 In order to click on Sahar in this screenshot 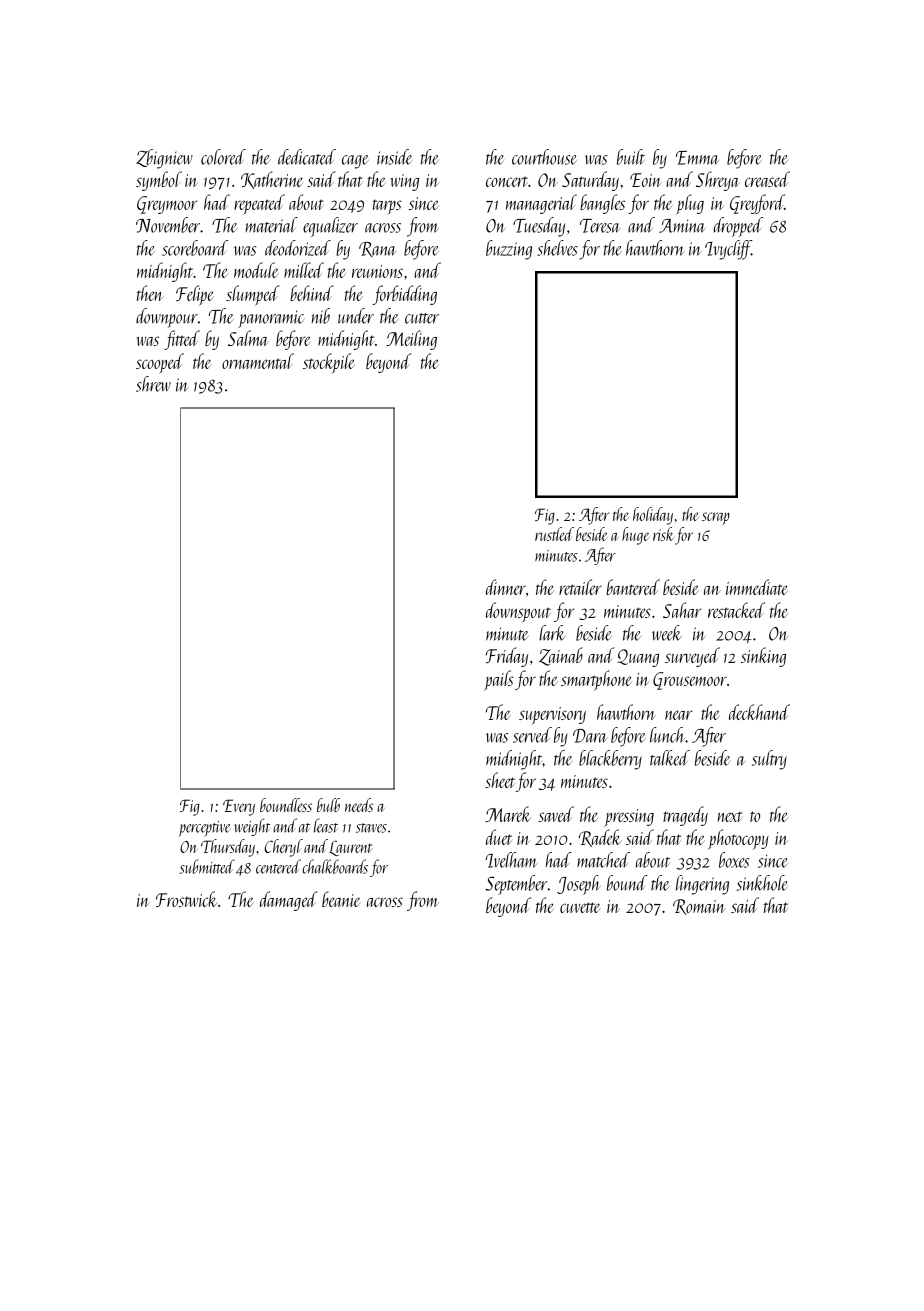, I will do `click(682, 610)`.
